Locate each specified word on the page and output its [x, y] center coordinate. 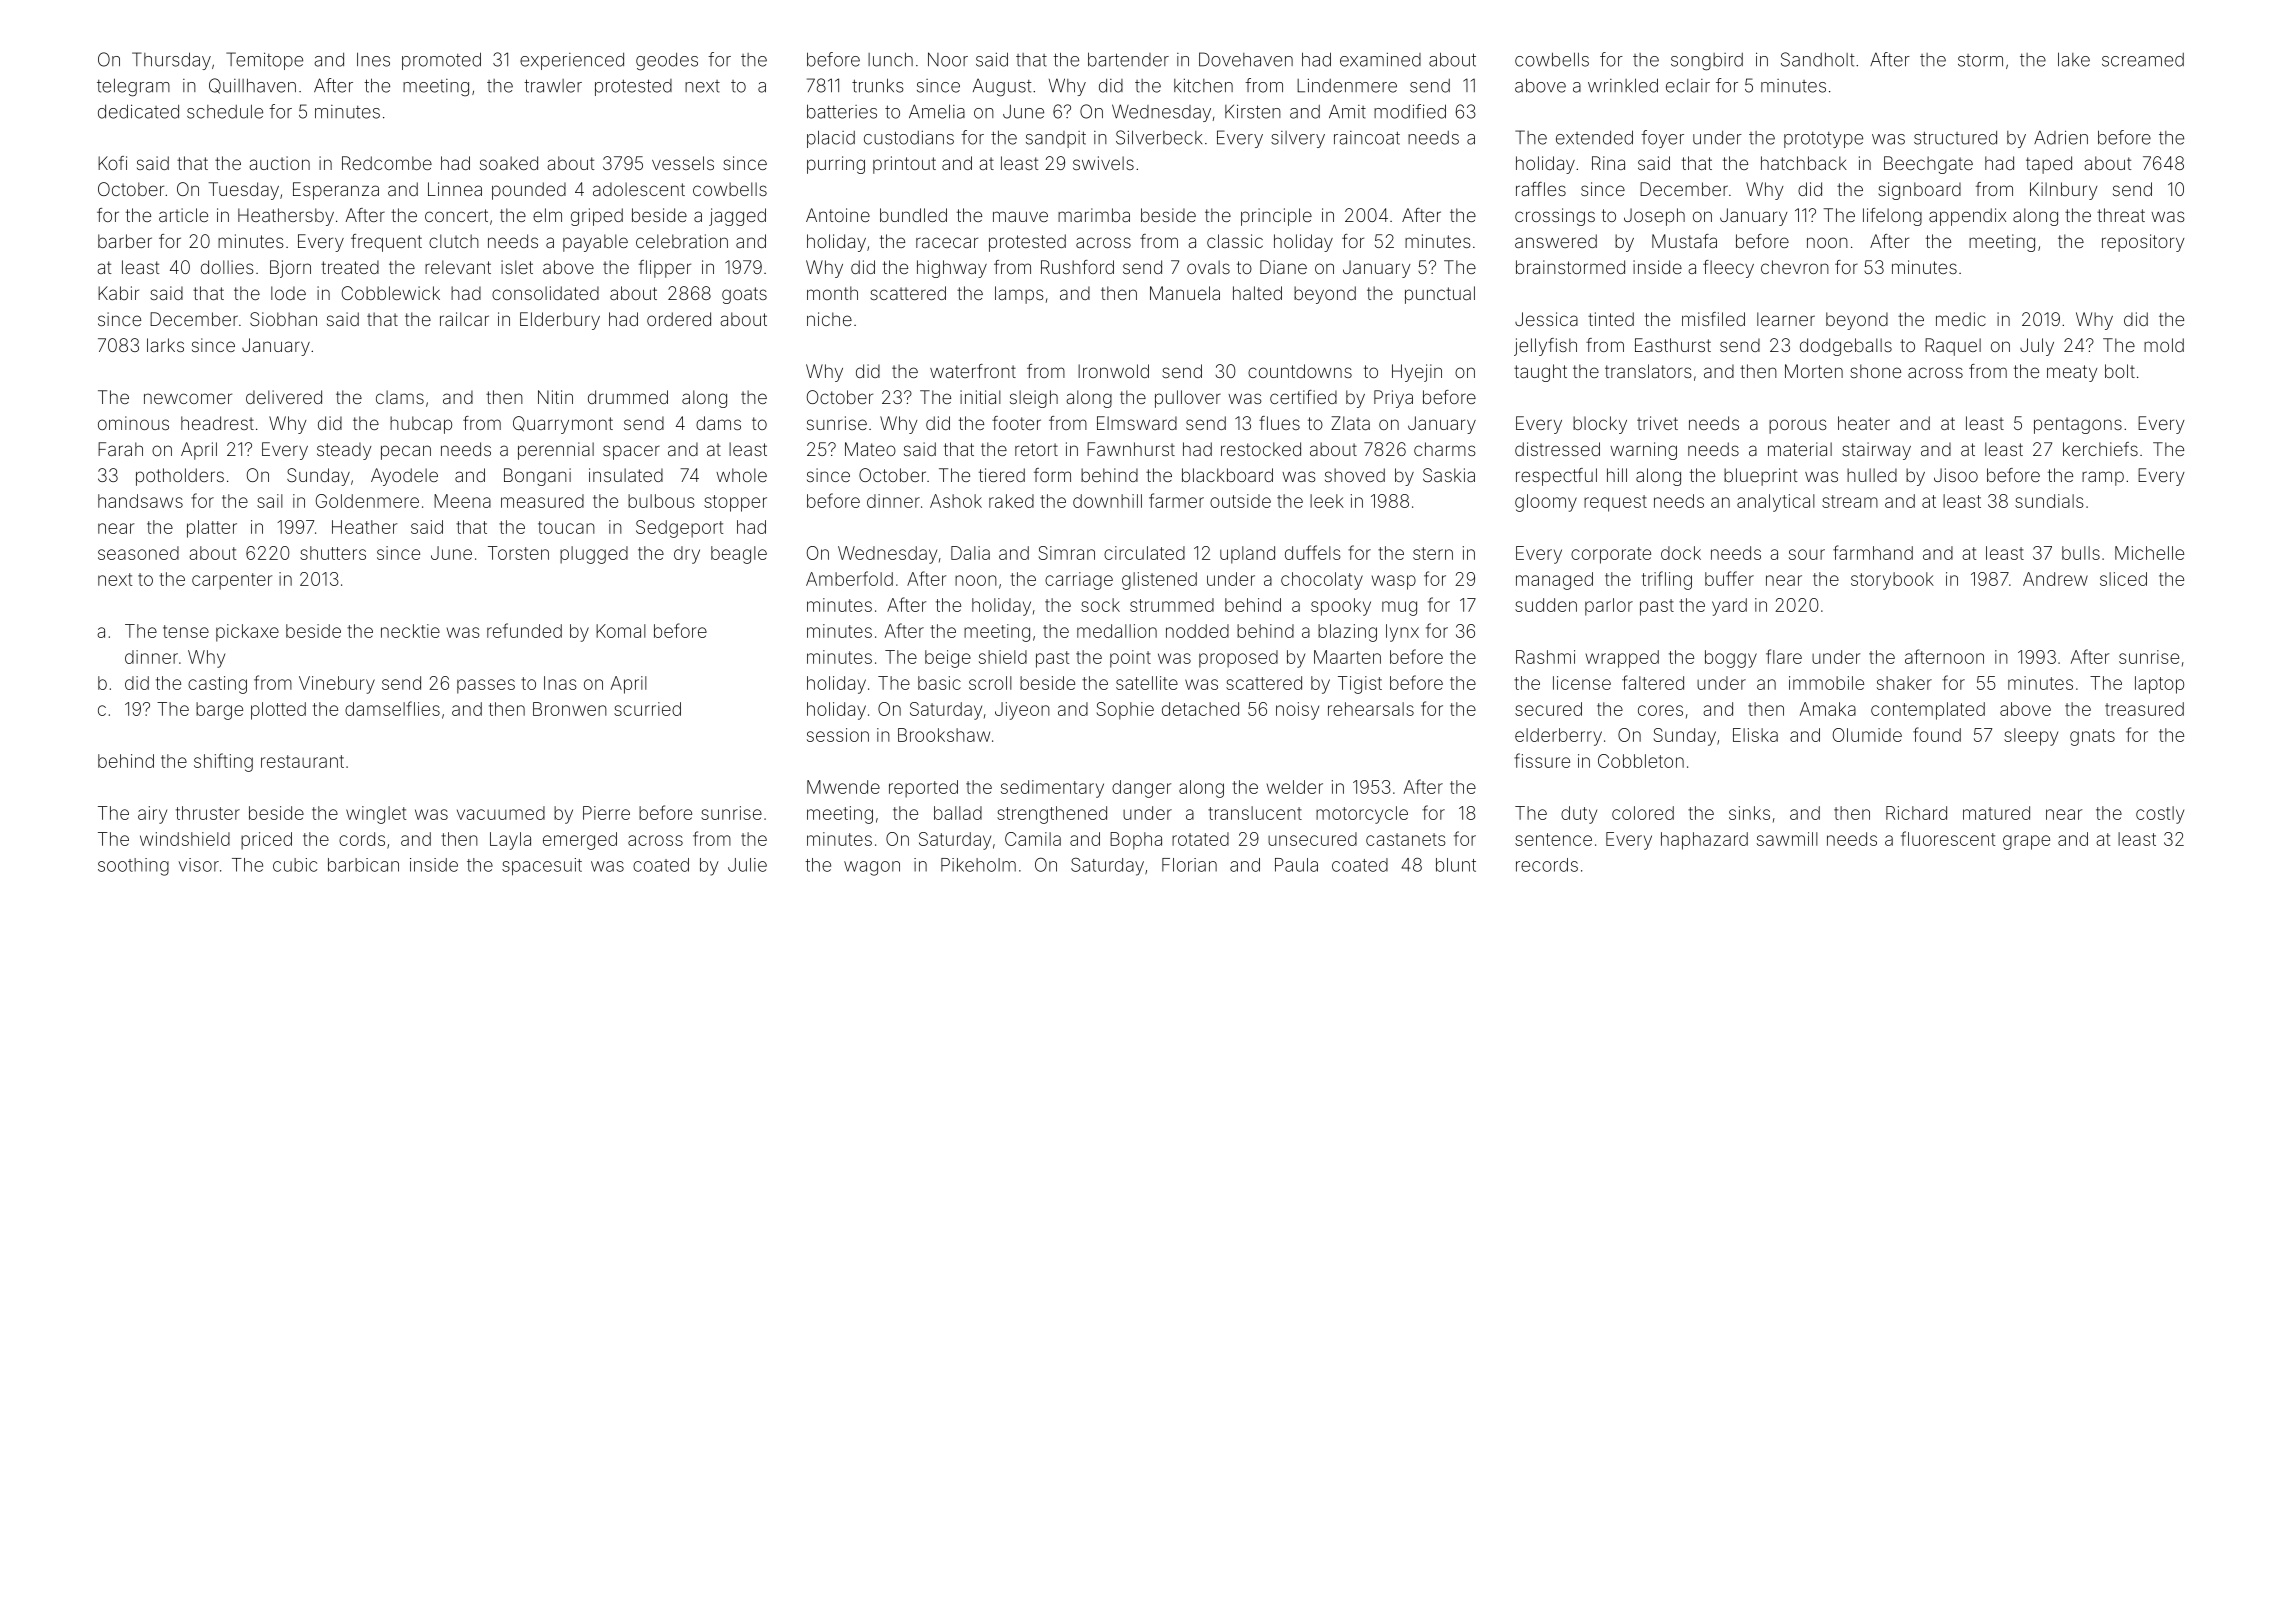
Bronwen [570, 709]
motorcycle [1362, 815]
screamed [2143, 60]
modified [1410, 111]
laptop [2159, 685]
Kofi [112, 163]
